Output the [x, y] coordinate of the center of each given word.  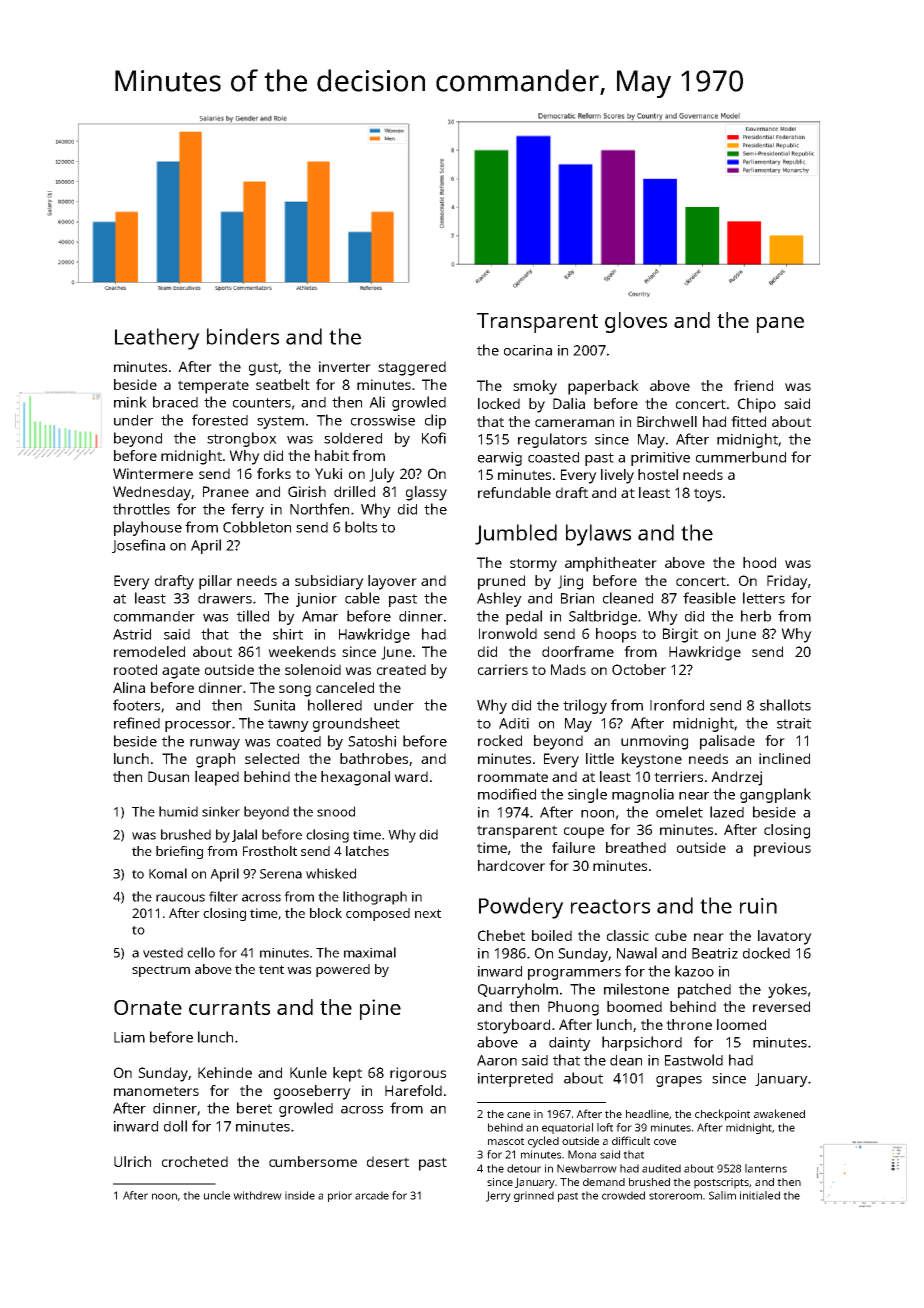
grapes [679, 1081]
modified [507, 794]
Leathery [157, 339]
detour [524, 1168]
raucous [180, 898]
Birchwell [667, 421]
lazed [727, 812]
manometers [156, 1091]
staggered [412, 368]
